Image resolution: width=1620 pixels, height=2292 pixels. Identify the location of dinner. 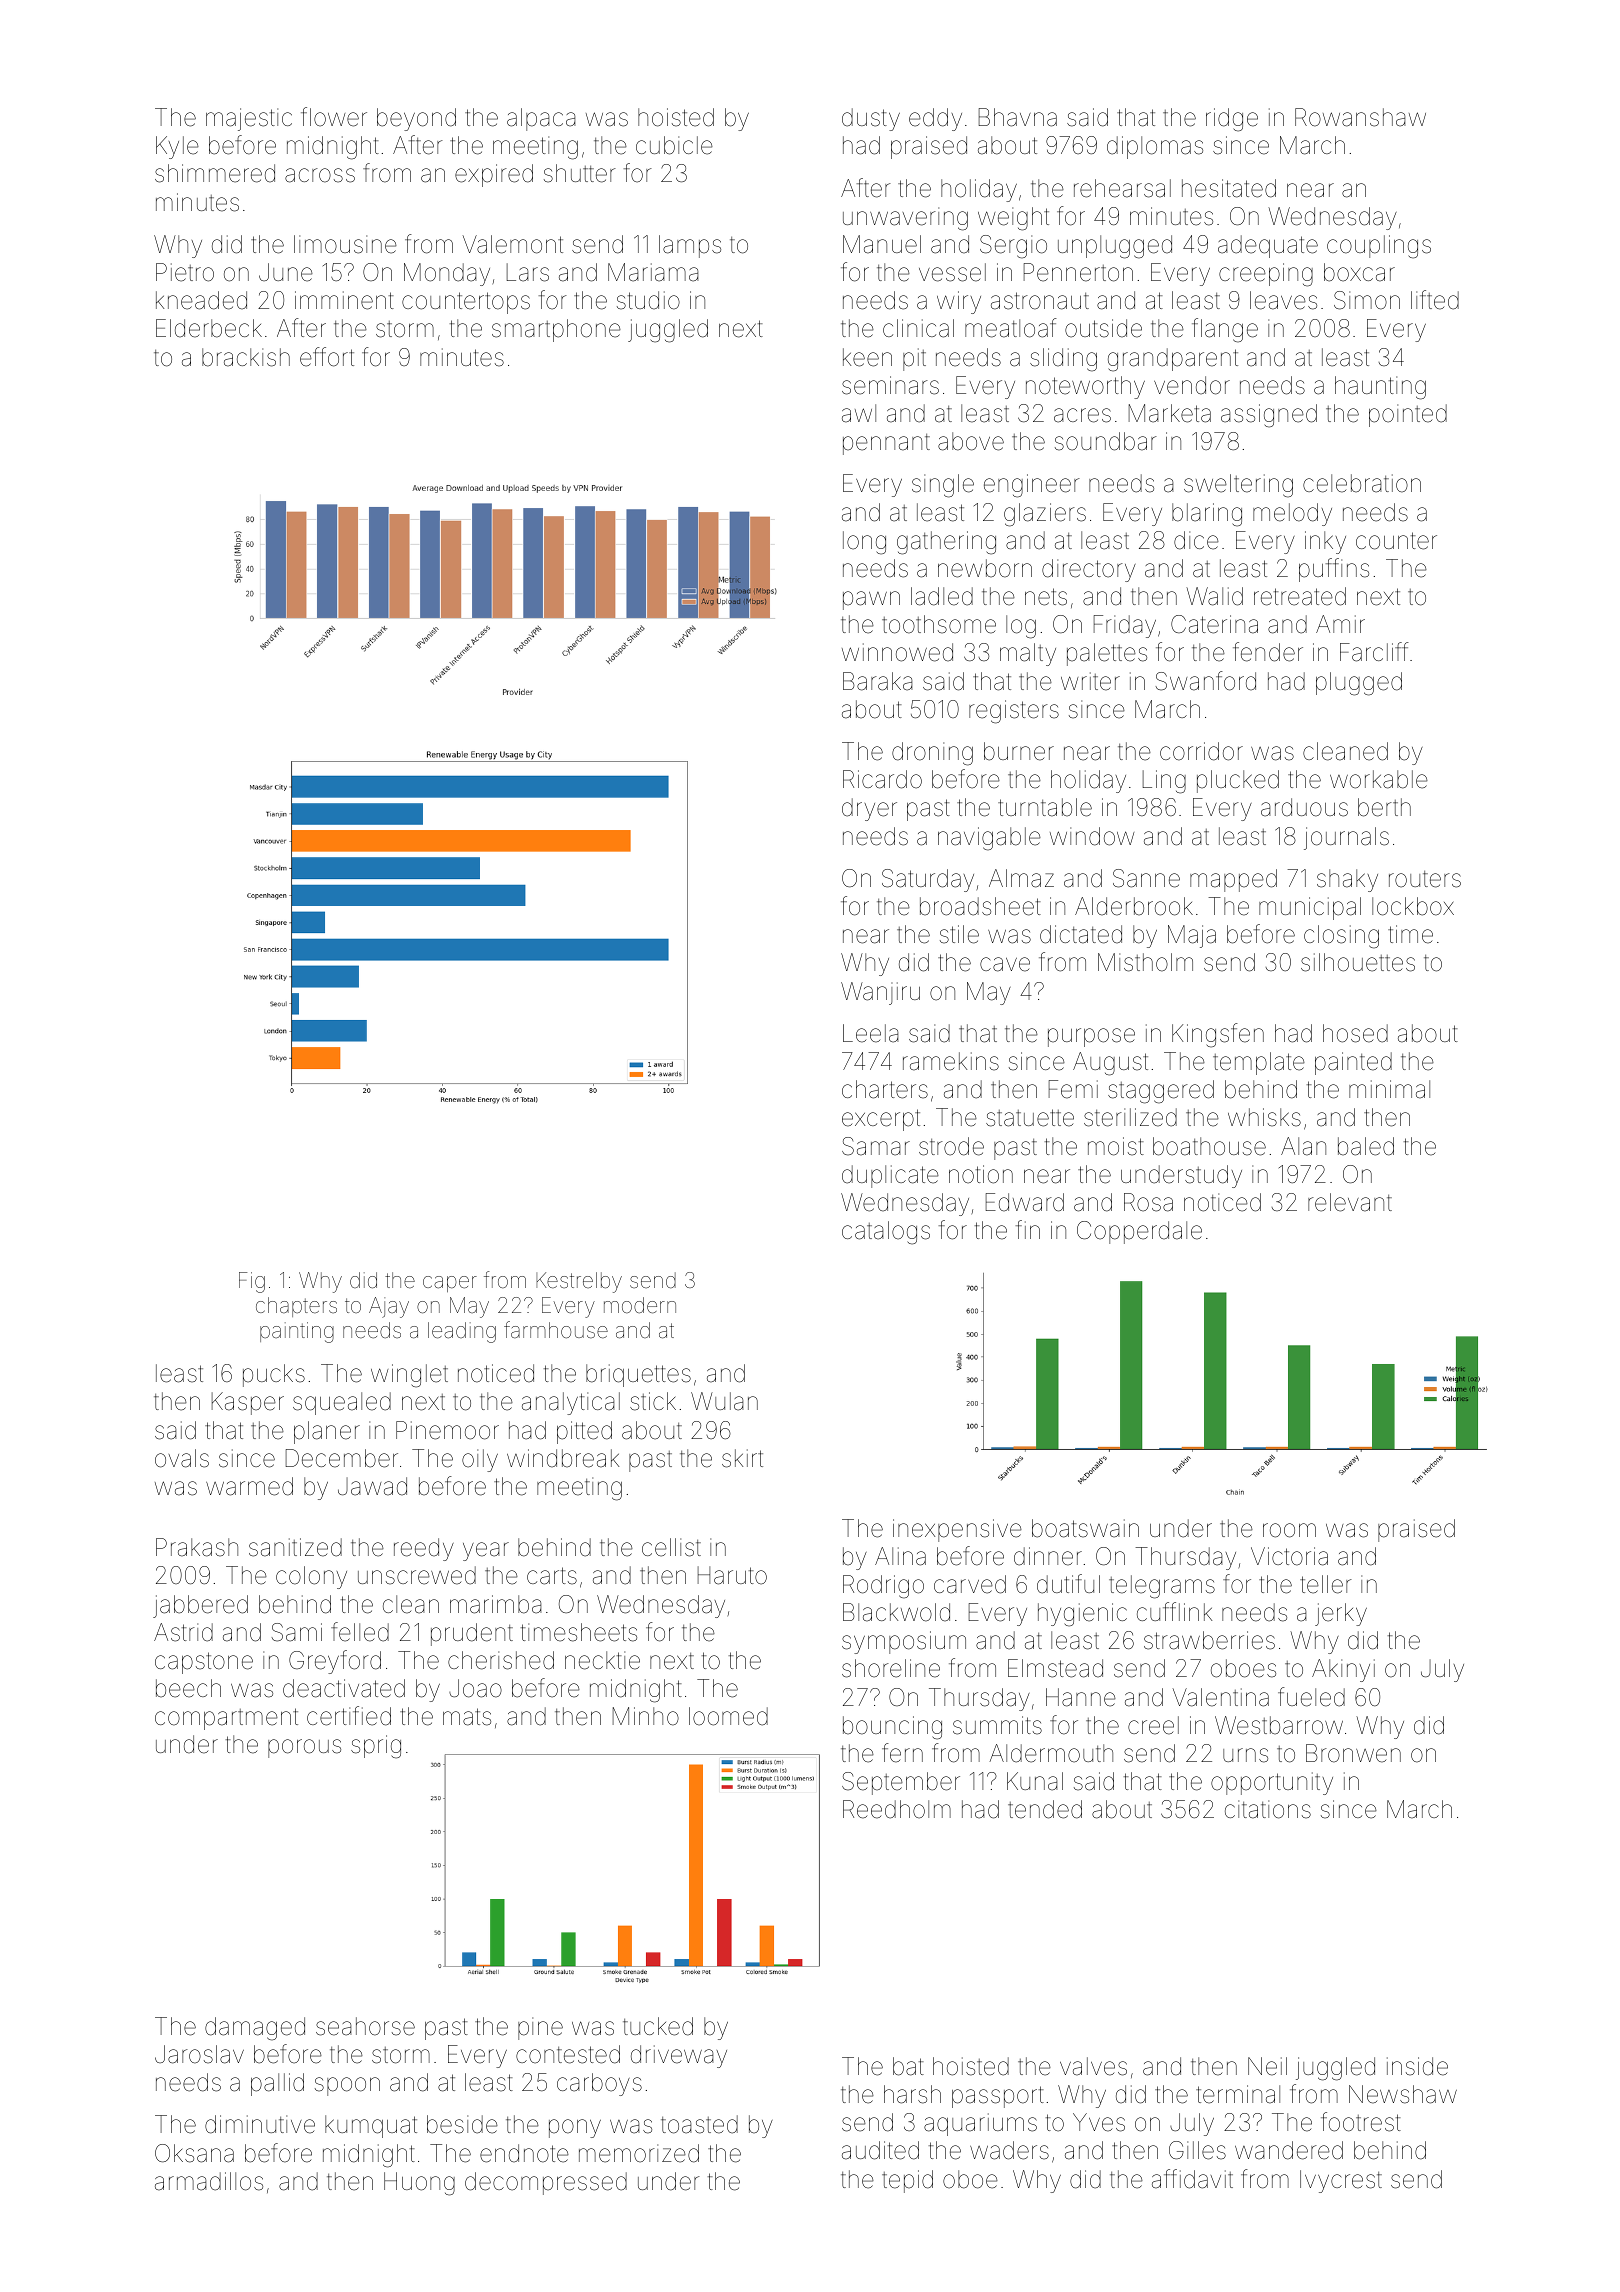
(1048, 1556).
